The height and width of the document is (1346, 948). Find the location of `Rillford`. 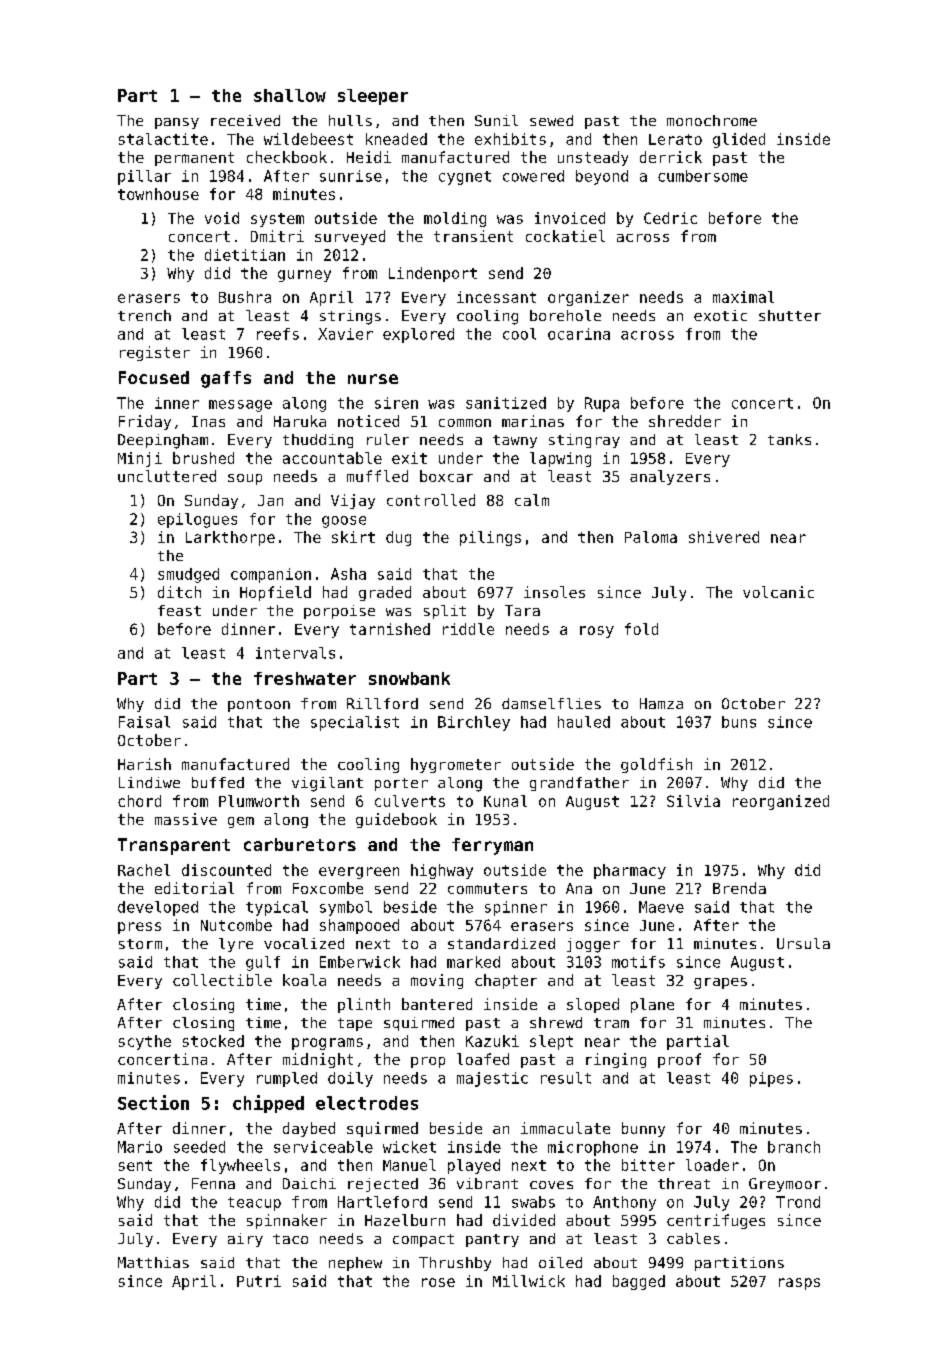

Rillford is located at coordinates (382, 703).
